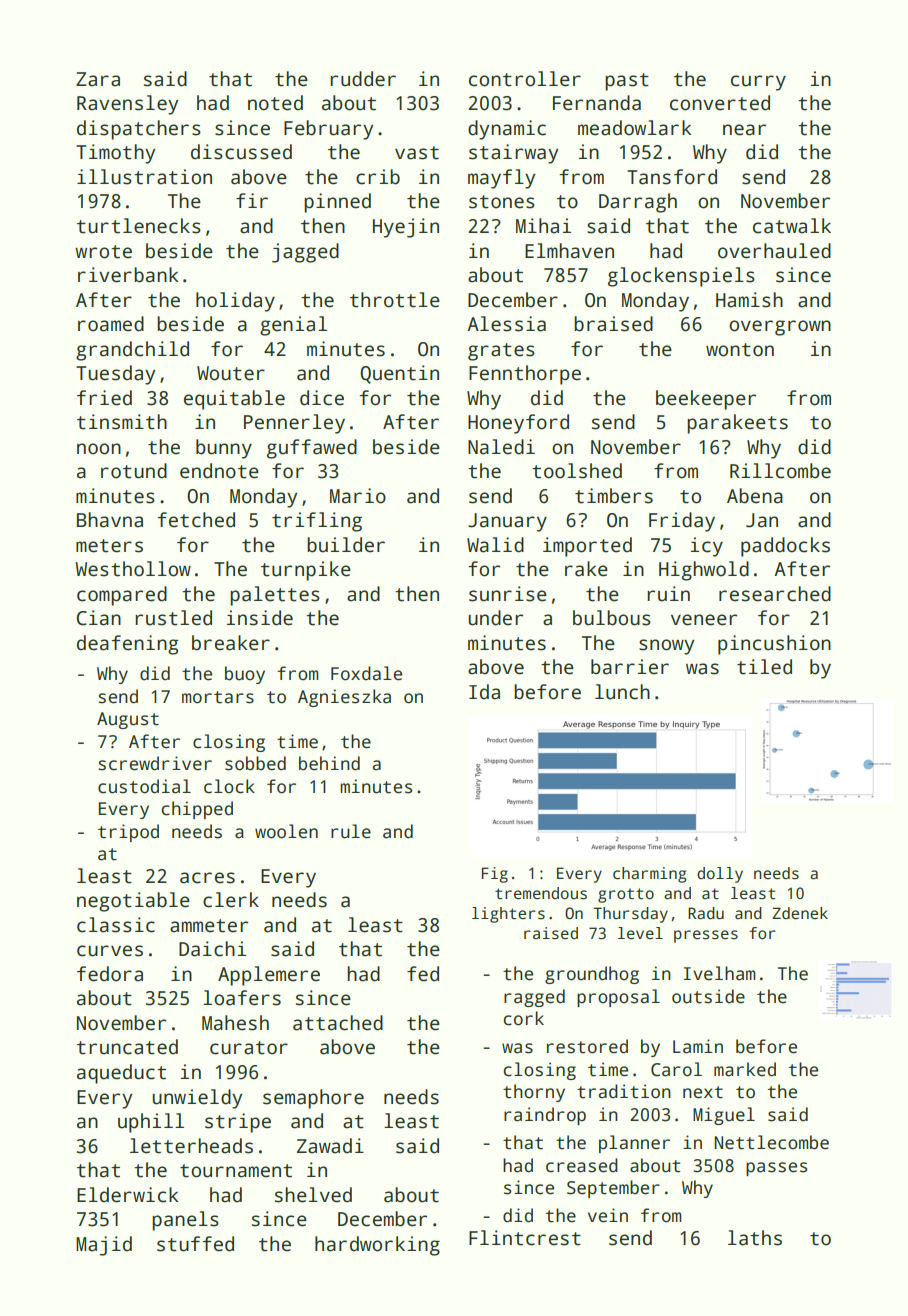 Image resolution: width=908 pixels, height=1316 pixels. Describe the element at coordinates (706, 400) in the screenshot. I see `beekeeper` at that location.
